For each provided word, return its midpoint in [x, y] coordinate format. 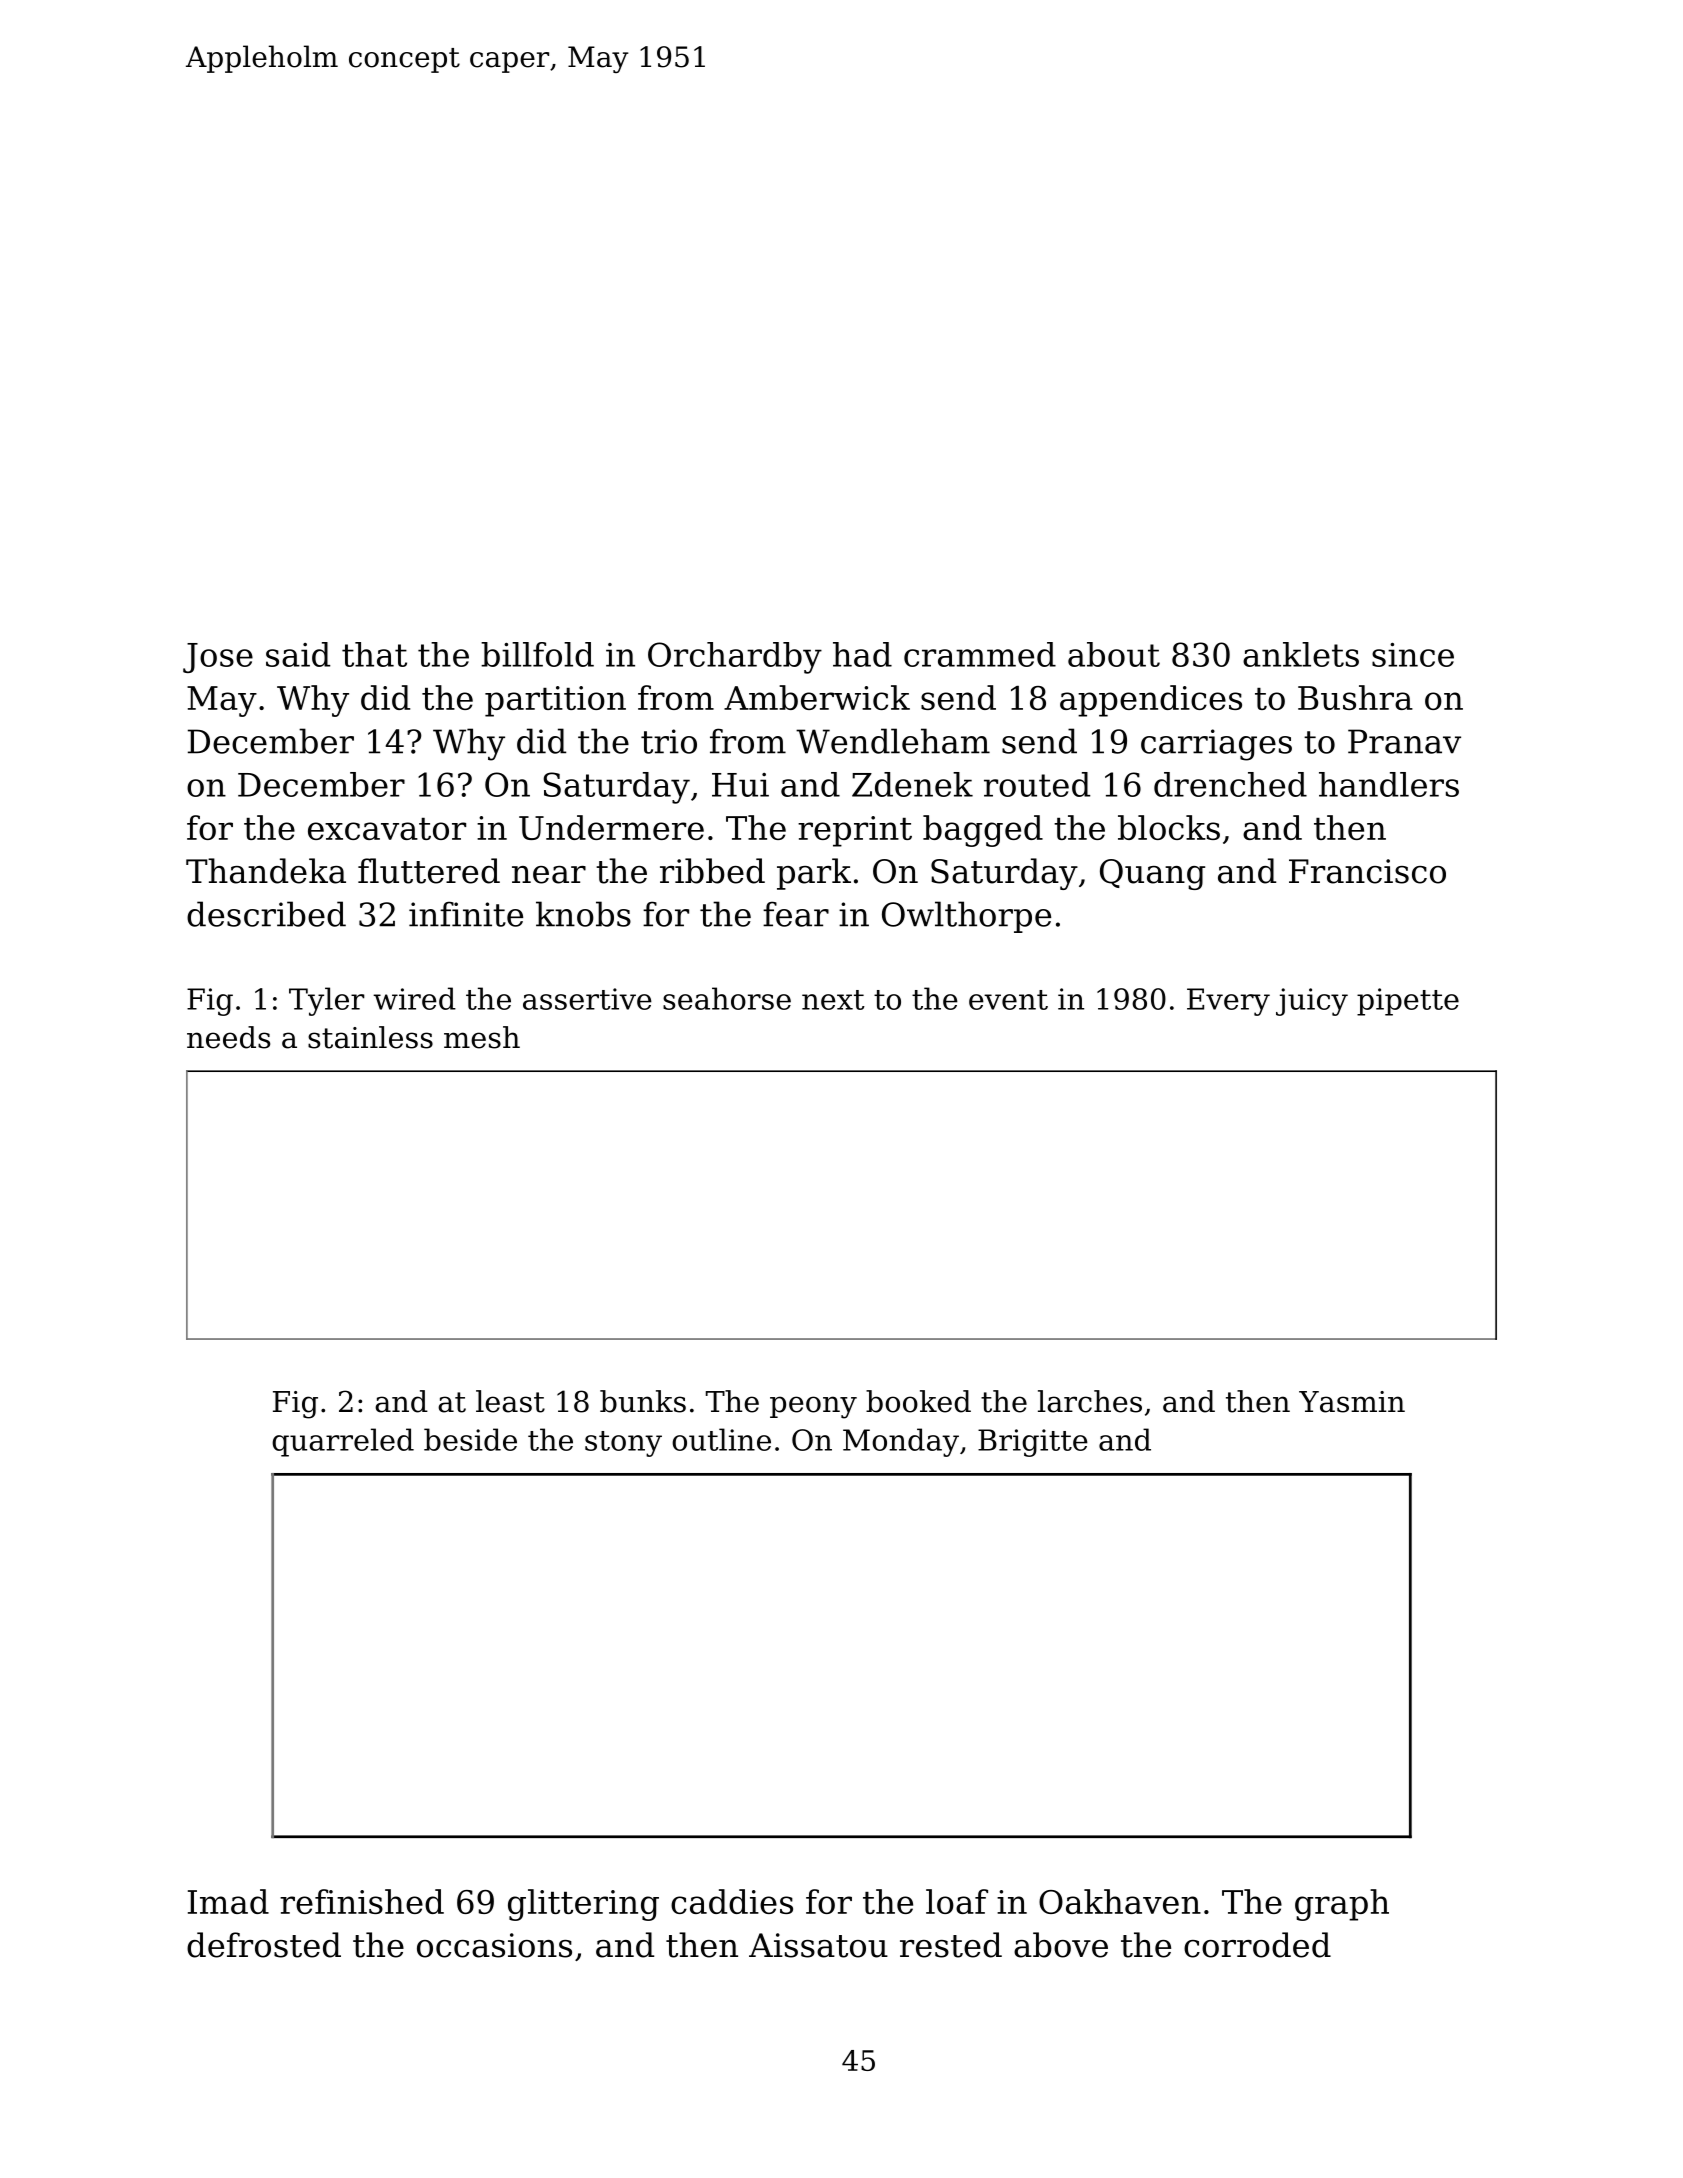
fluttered [429, 871]
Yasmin [1352, 1402]
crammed [980, 654]
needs [228, 1037]
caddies [732, 1901]
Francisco [1367, 871]
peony [813, 1407]
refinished [362, 1901]
